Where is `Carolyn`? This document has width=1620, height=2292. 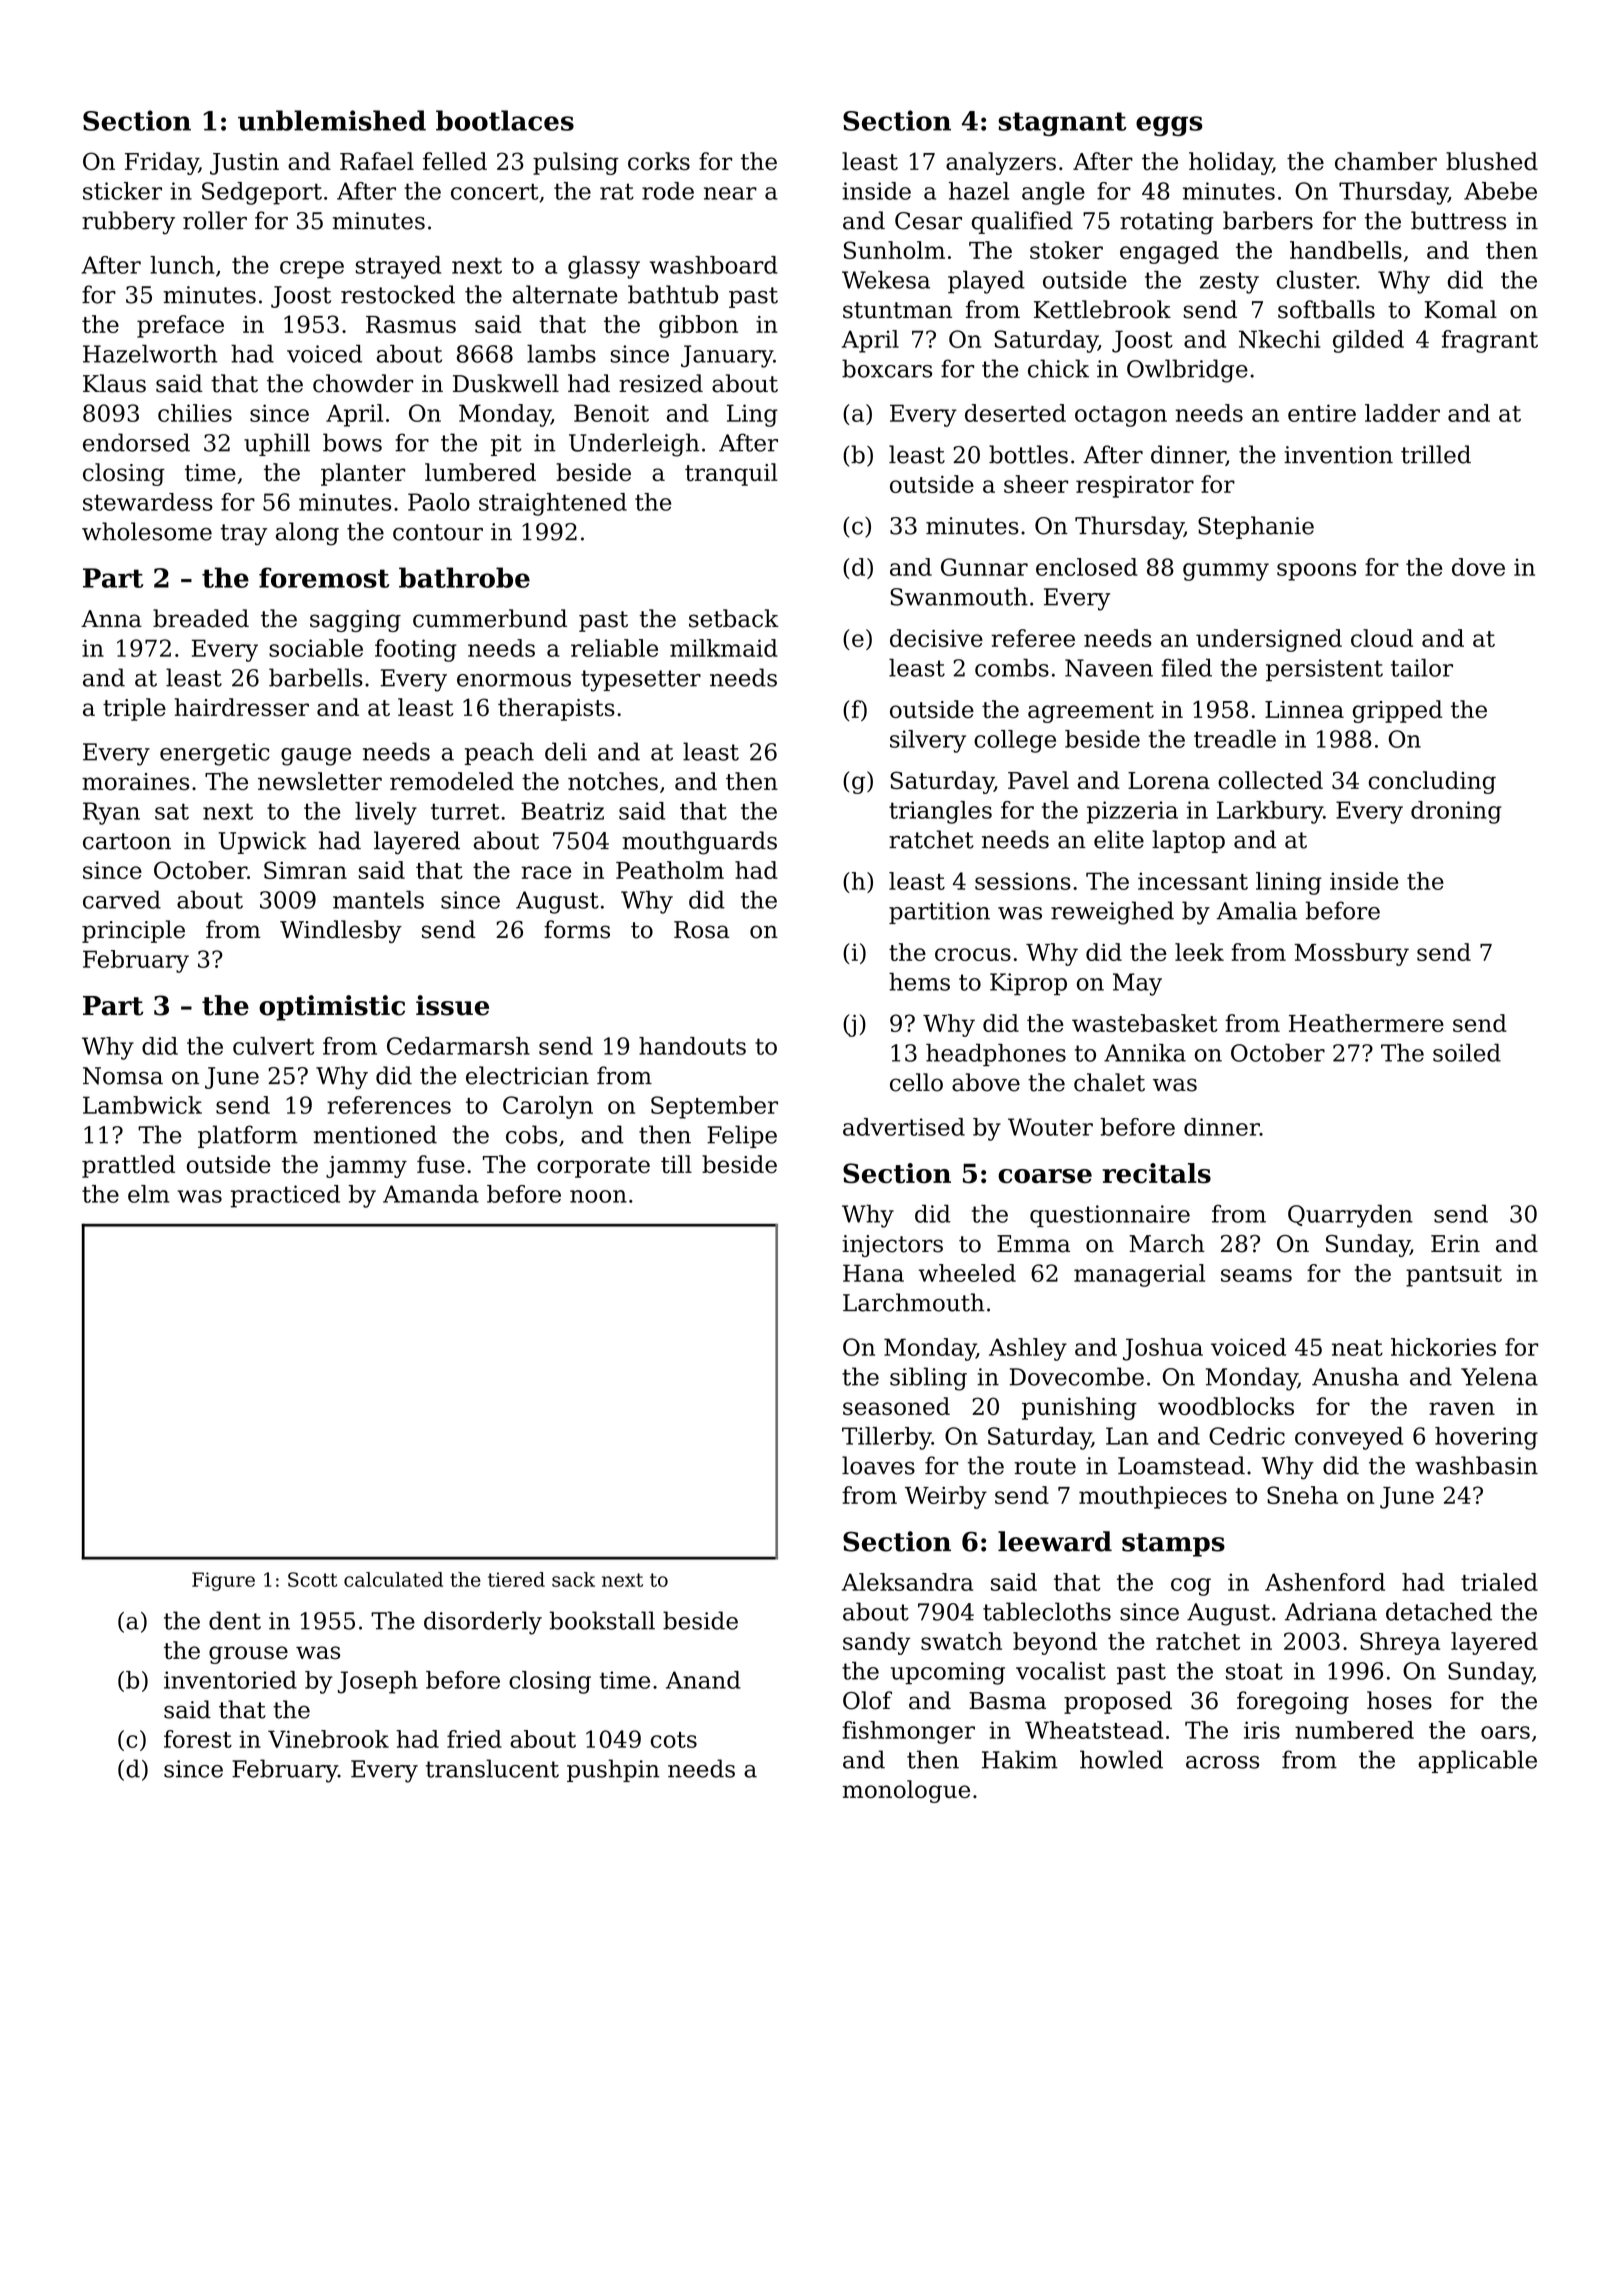
Carolyn is located at coordinates (548, 1107).
